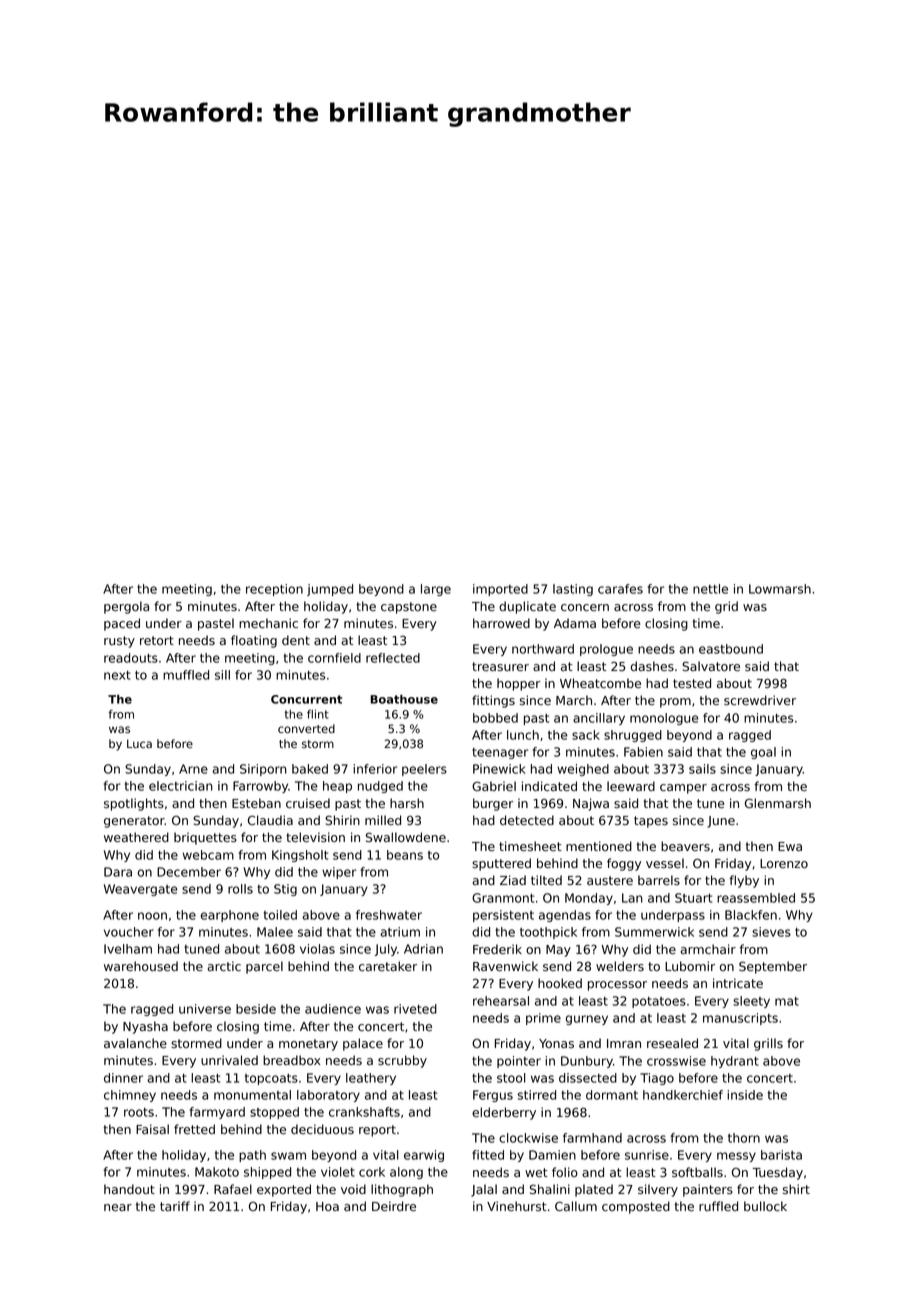  I want to click on fretted, so click(194, 1129).
